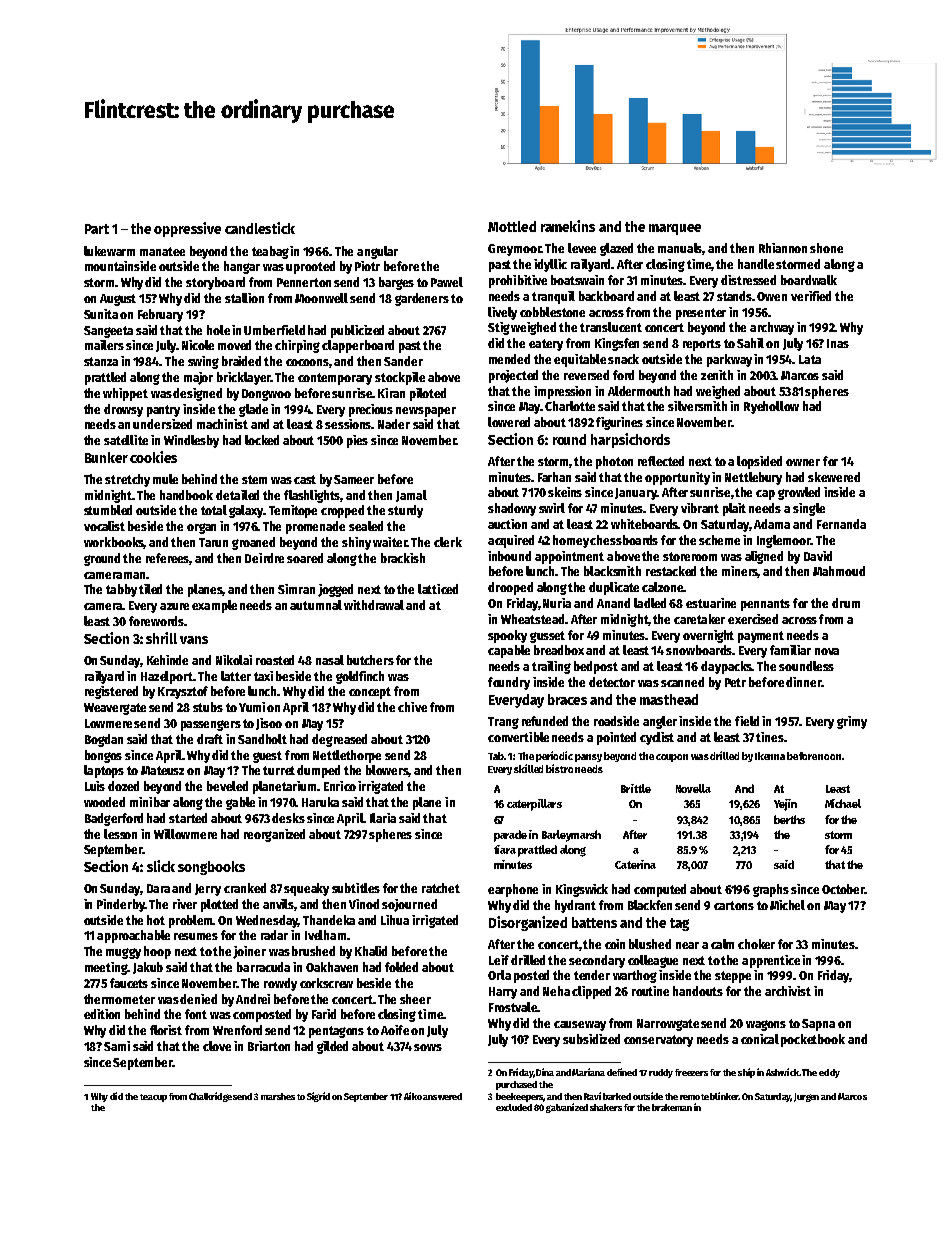  Describe the element at coordinates (121, 905) in the page. I see `Pinderby` at that location.
